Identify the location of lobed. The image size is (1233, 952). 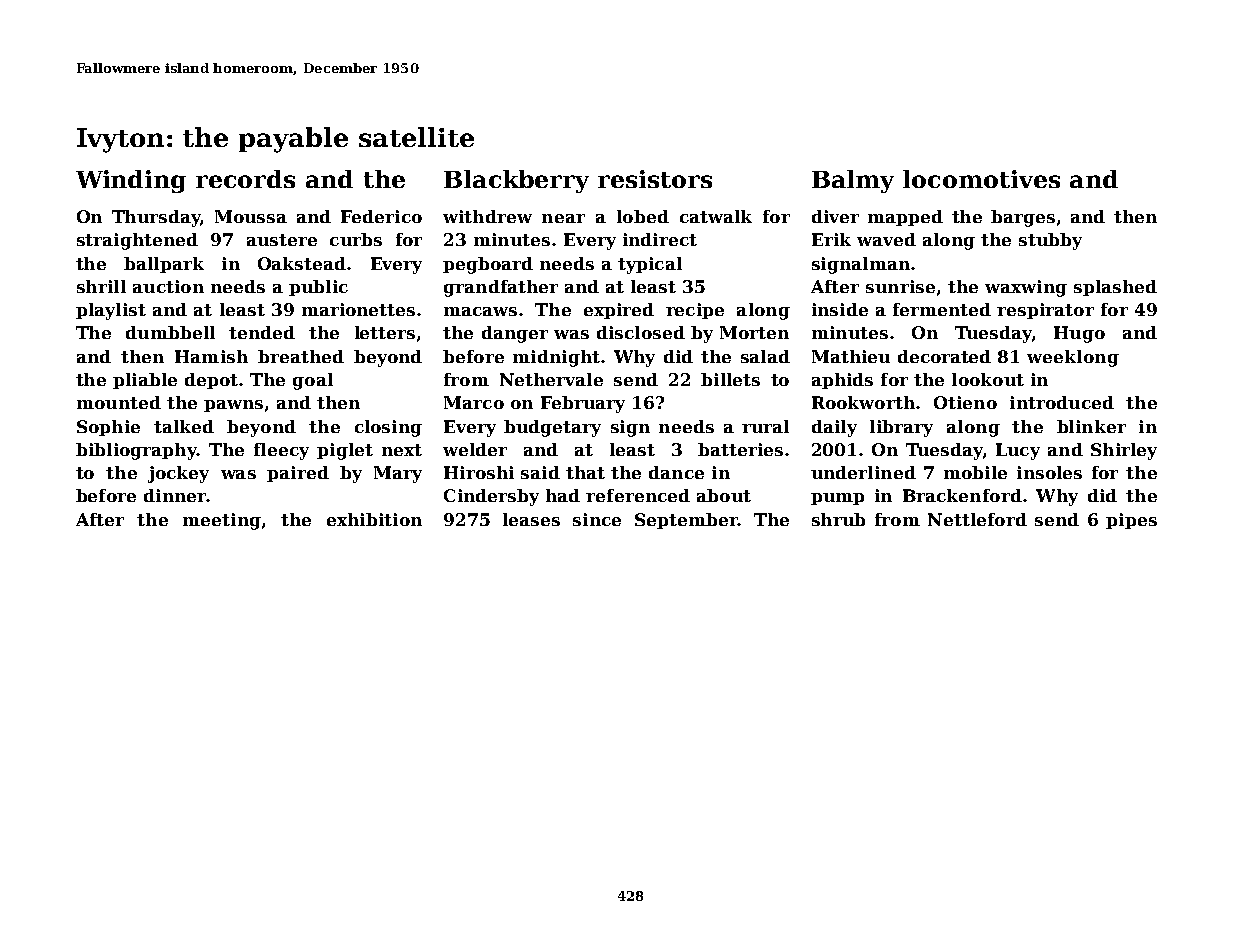
(643, 216).
